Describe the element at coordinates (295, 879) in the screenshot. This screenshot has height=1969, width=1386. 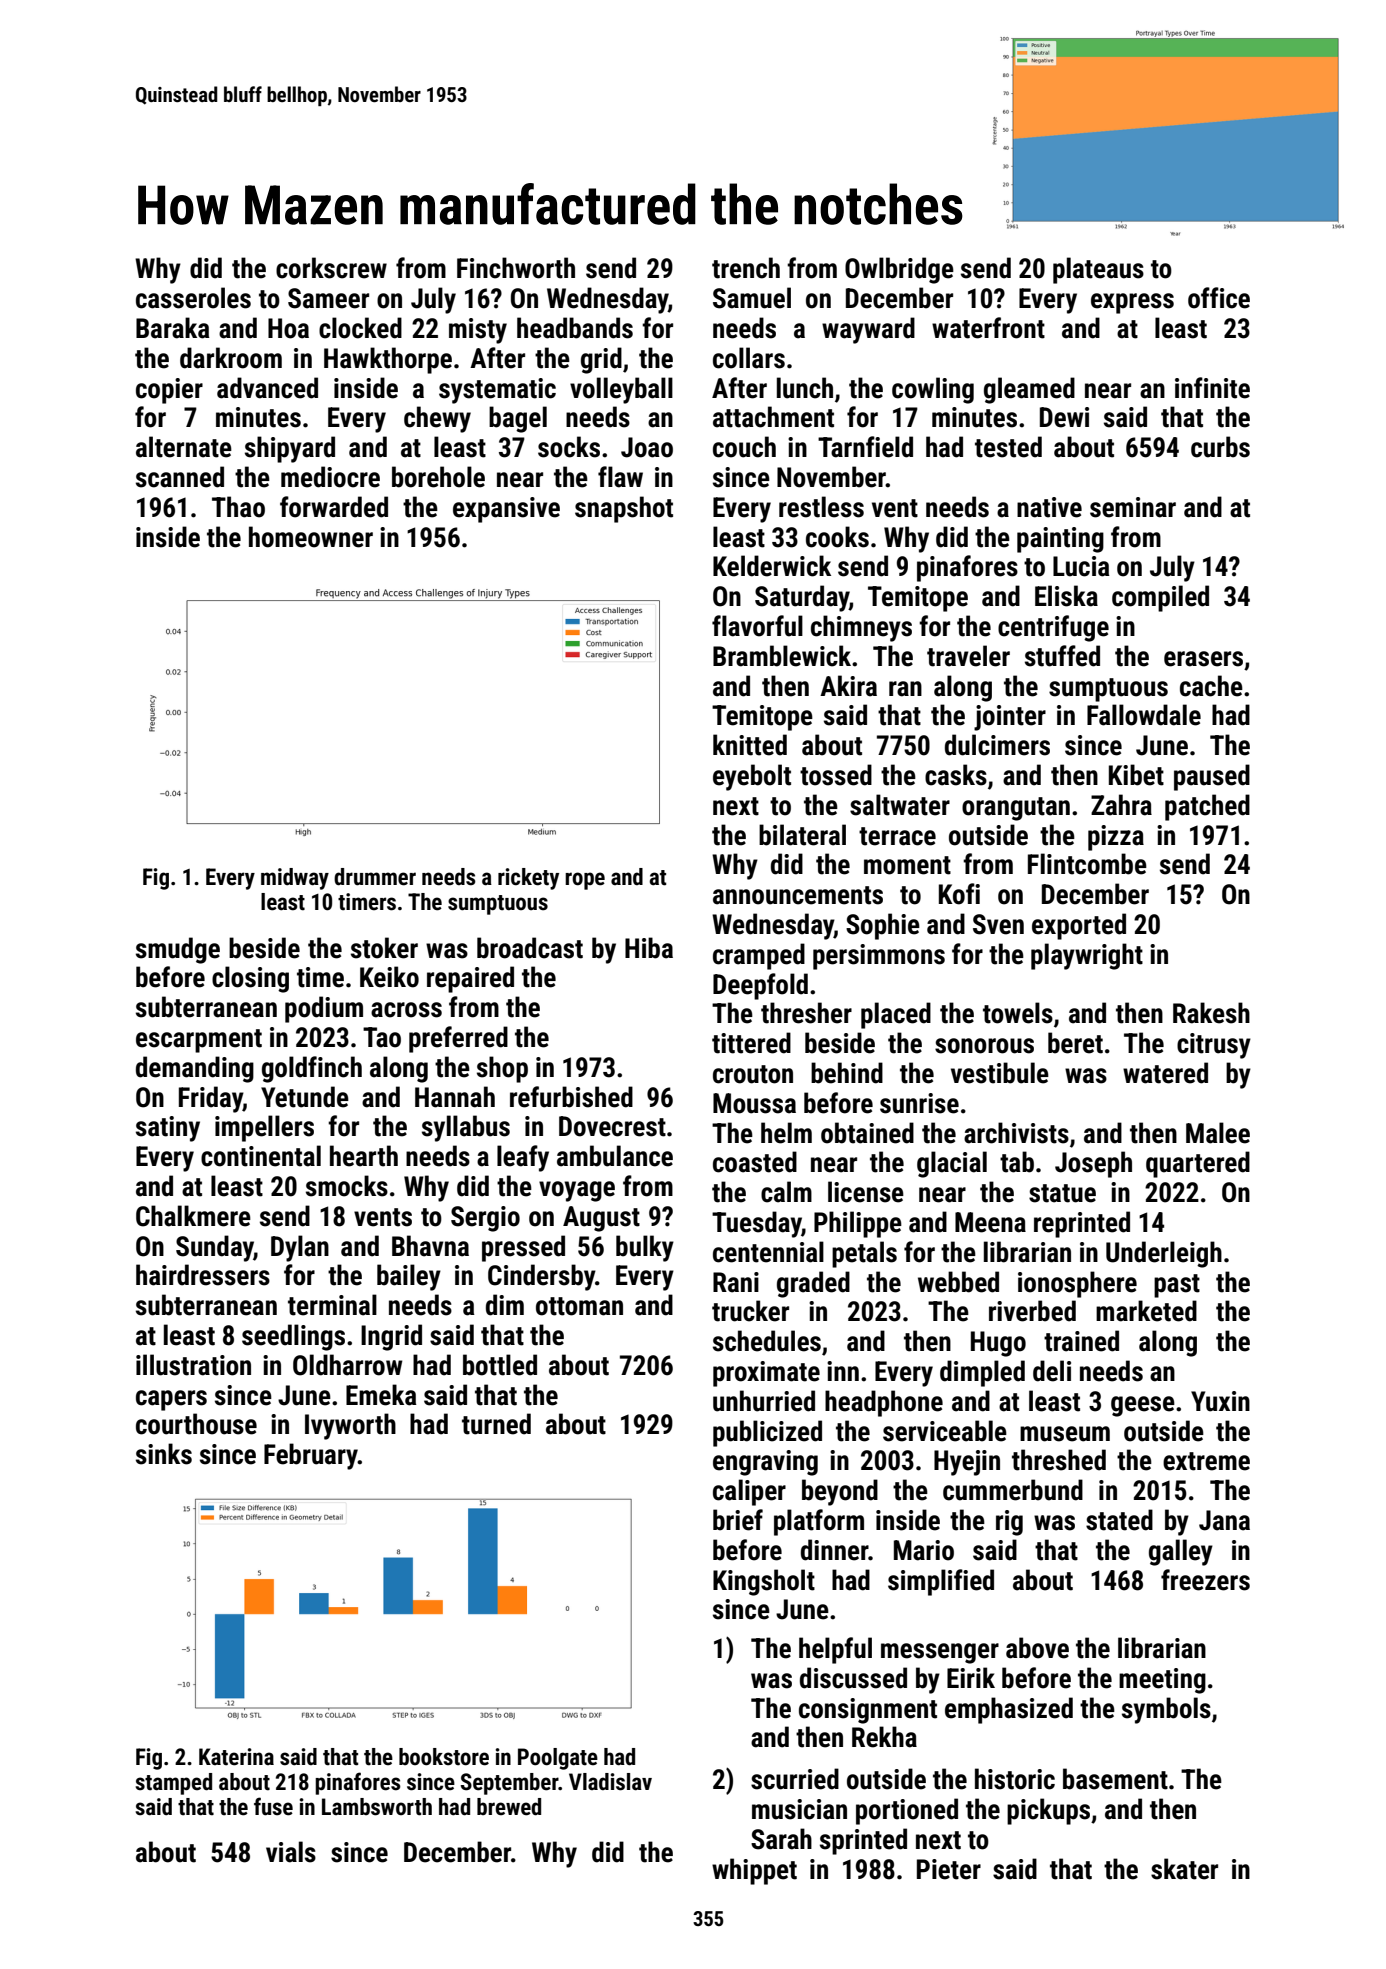
I see `midway` at that location.
